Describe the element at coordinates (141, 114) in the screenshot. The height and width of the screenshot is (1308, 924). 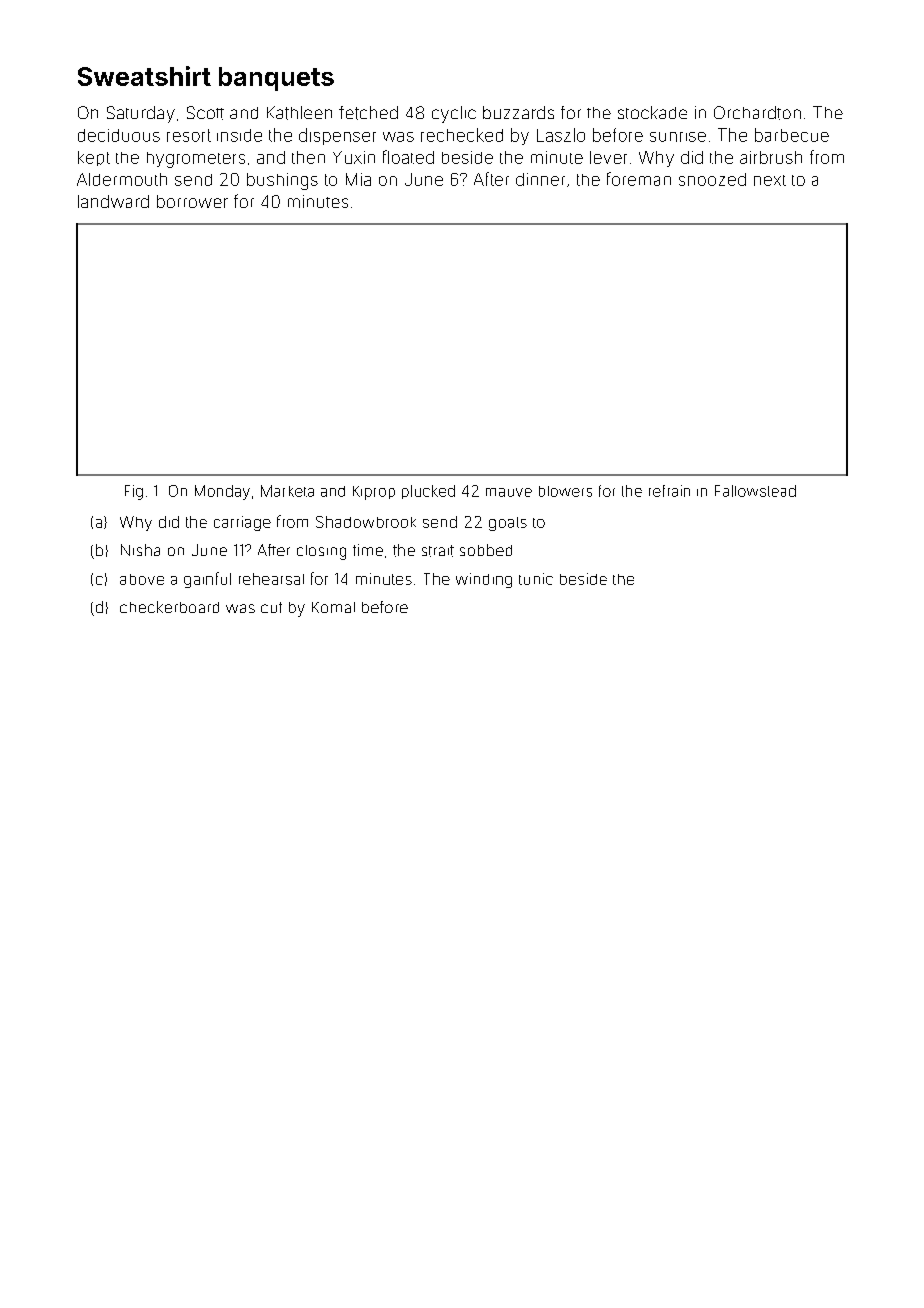
I see `Saturday` at that location.
